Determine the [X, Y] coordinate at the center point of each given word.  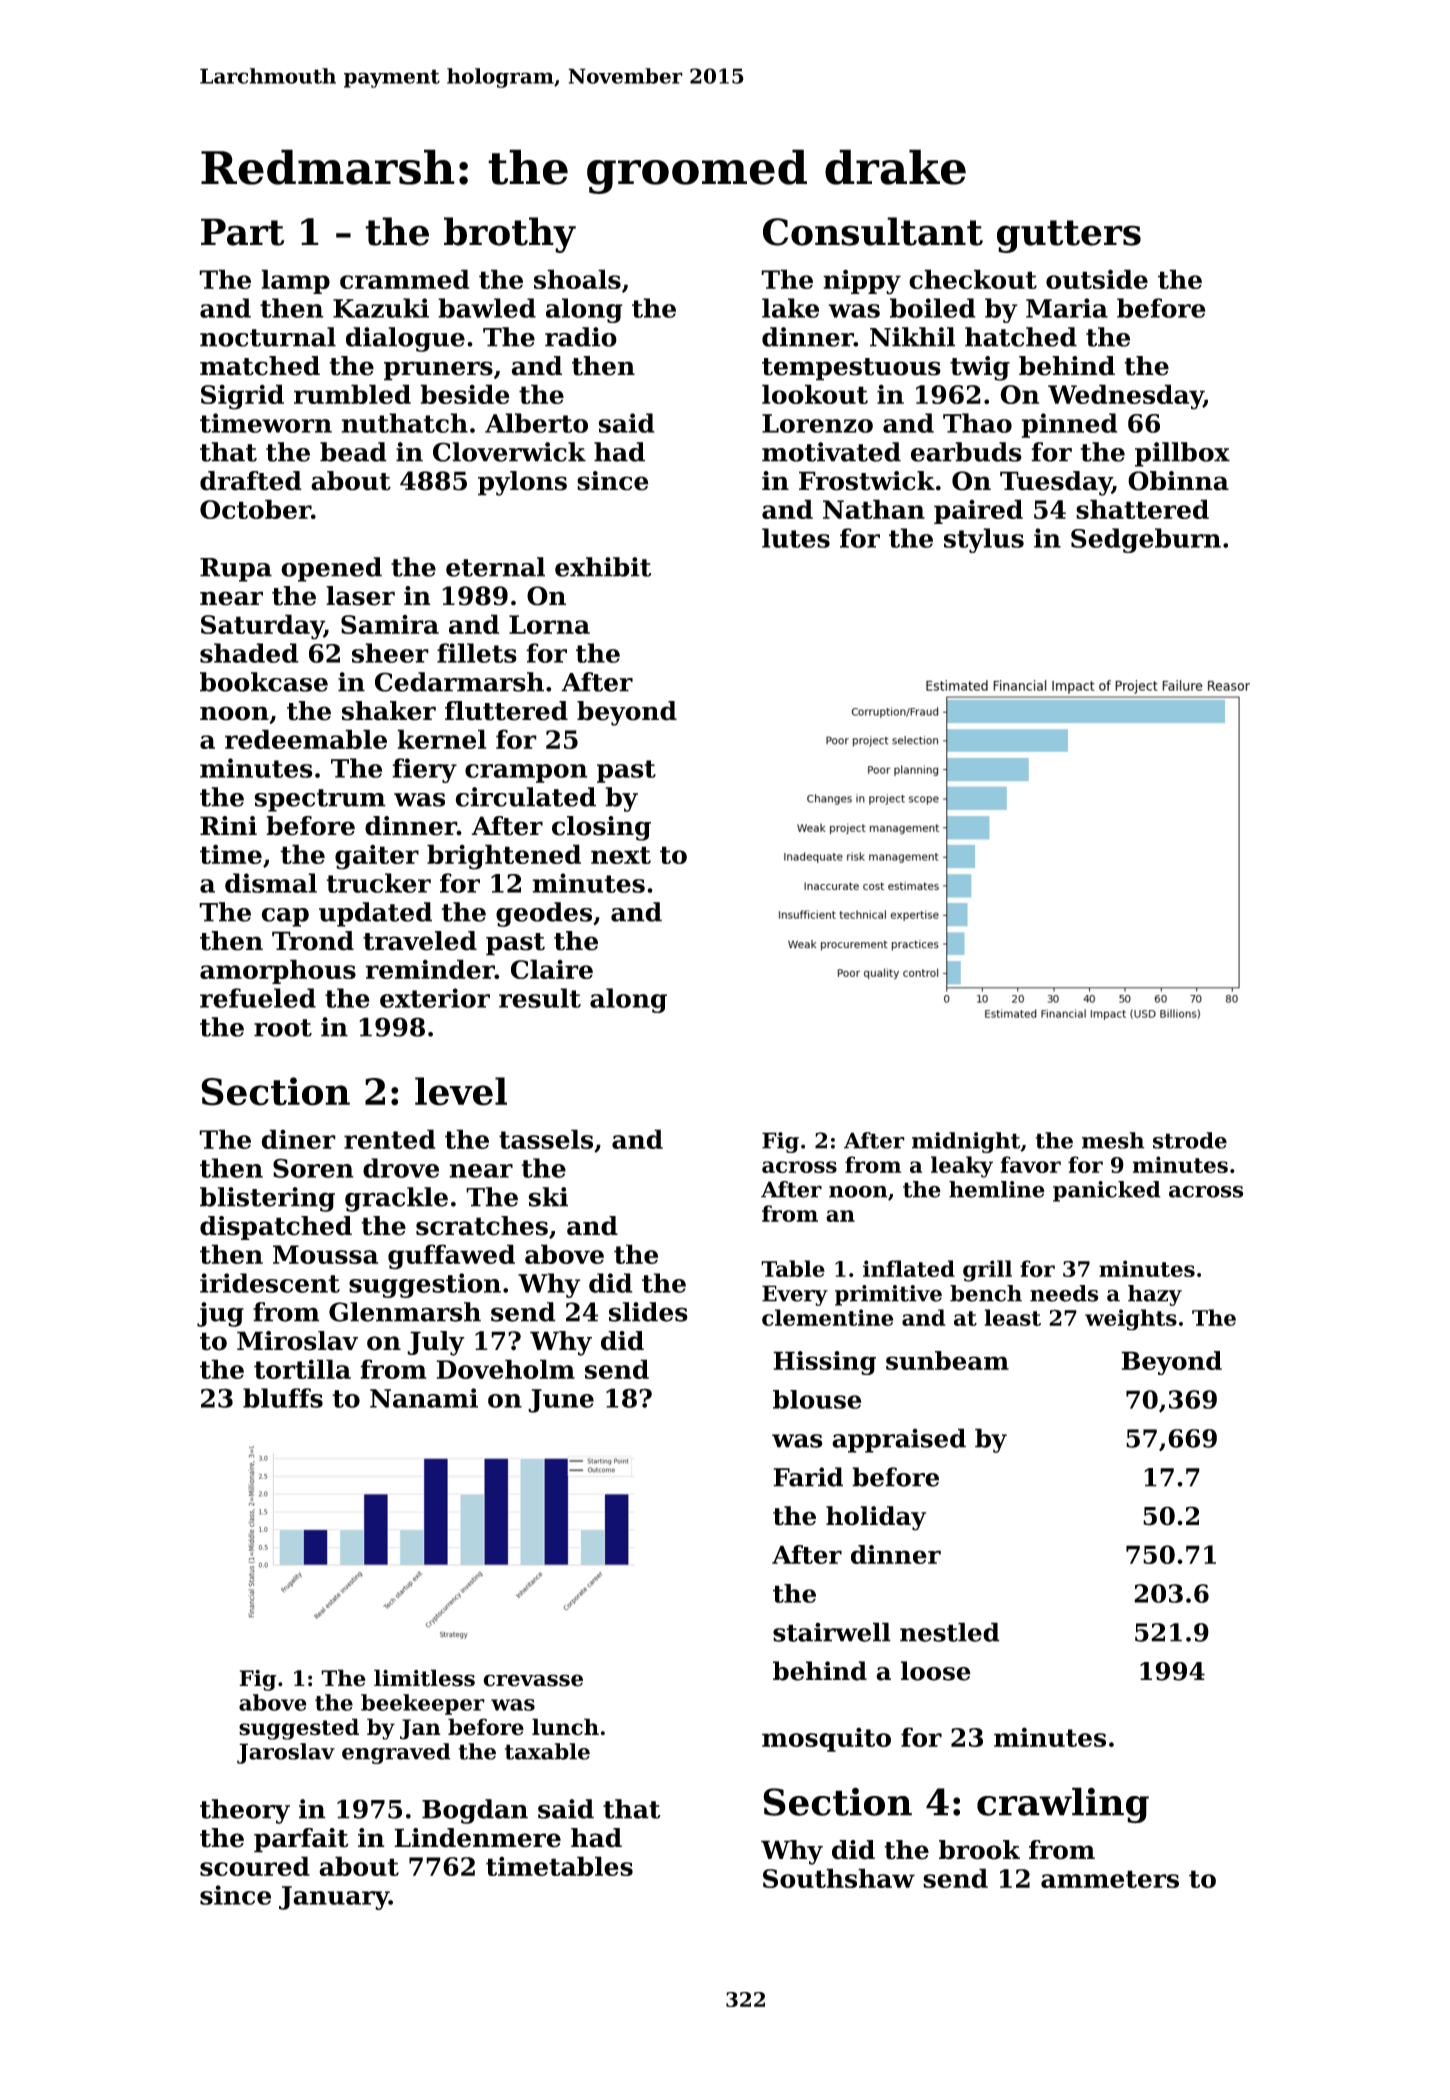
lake [790, 308]
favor [1030, 1164]
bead [353, 452]
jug [220, 1314]
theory [245, 1811]
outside [1097, 279]
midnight [966, 1142]
